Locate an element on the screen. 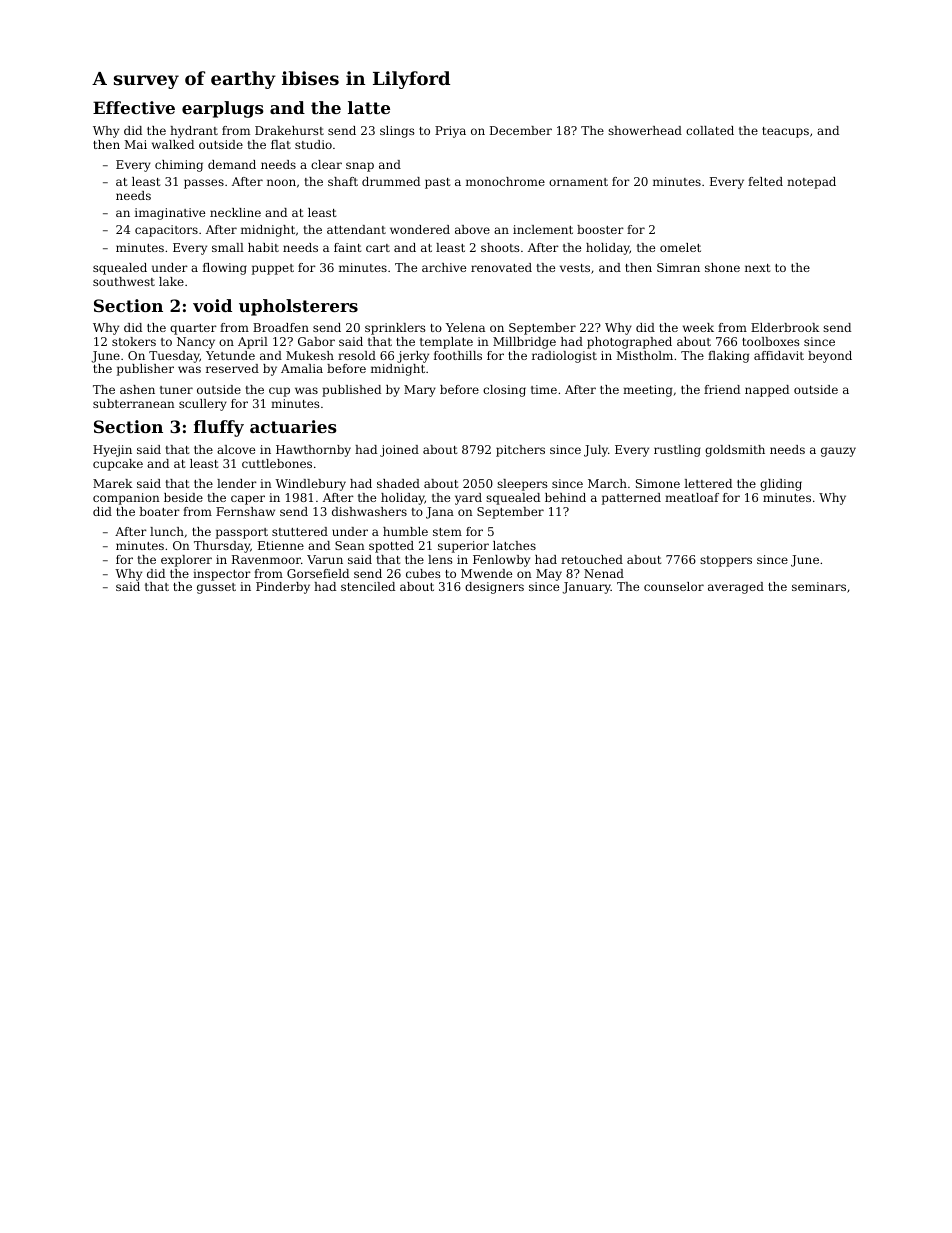  publisher is located at coordinates (145, 370).
